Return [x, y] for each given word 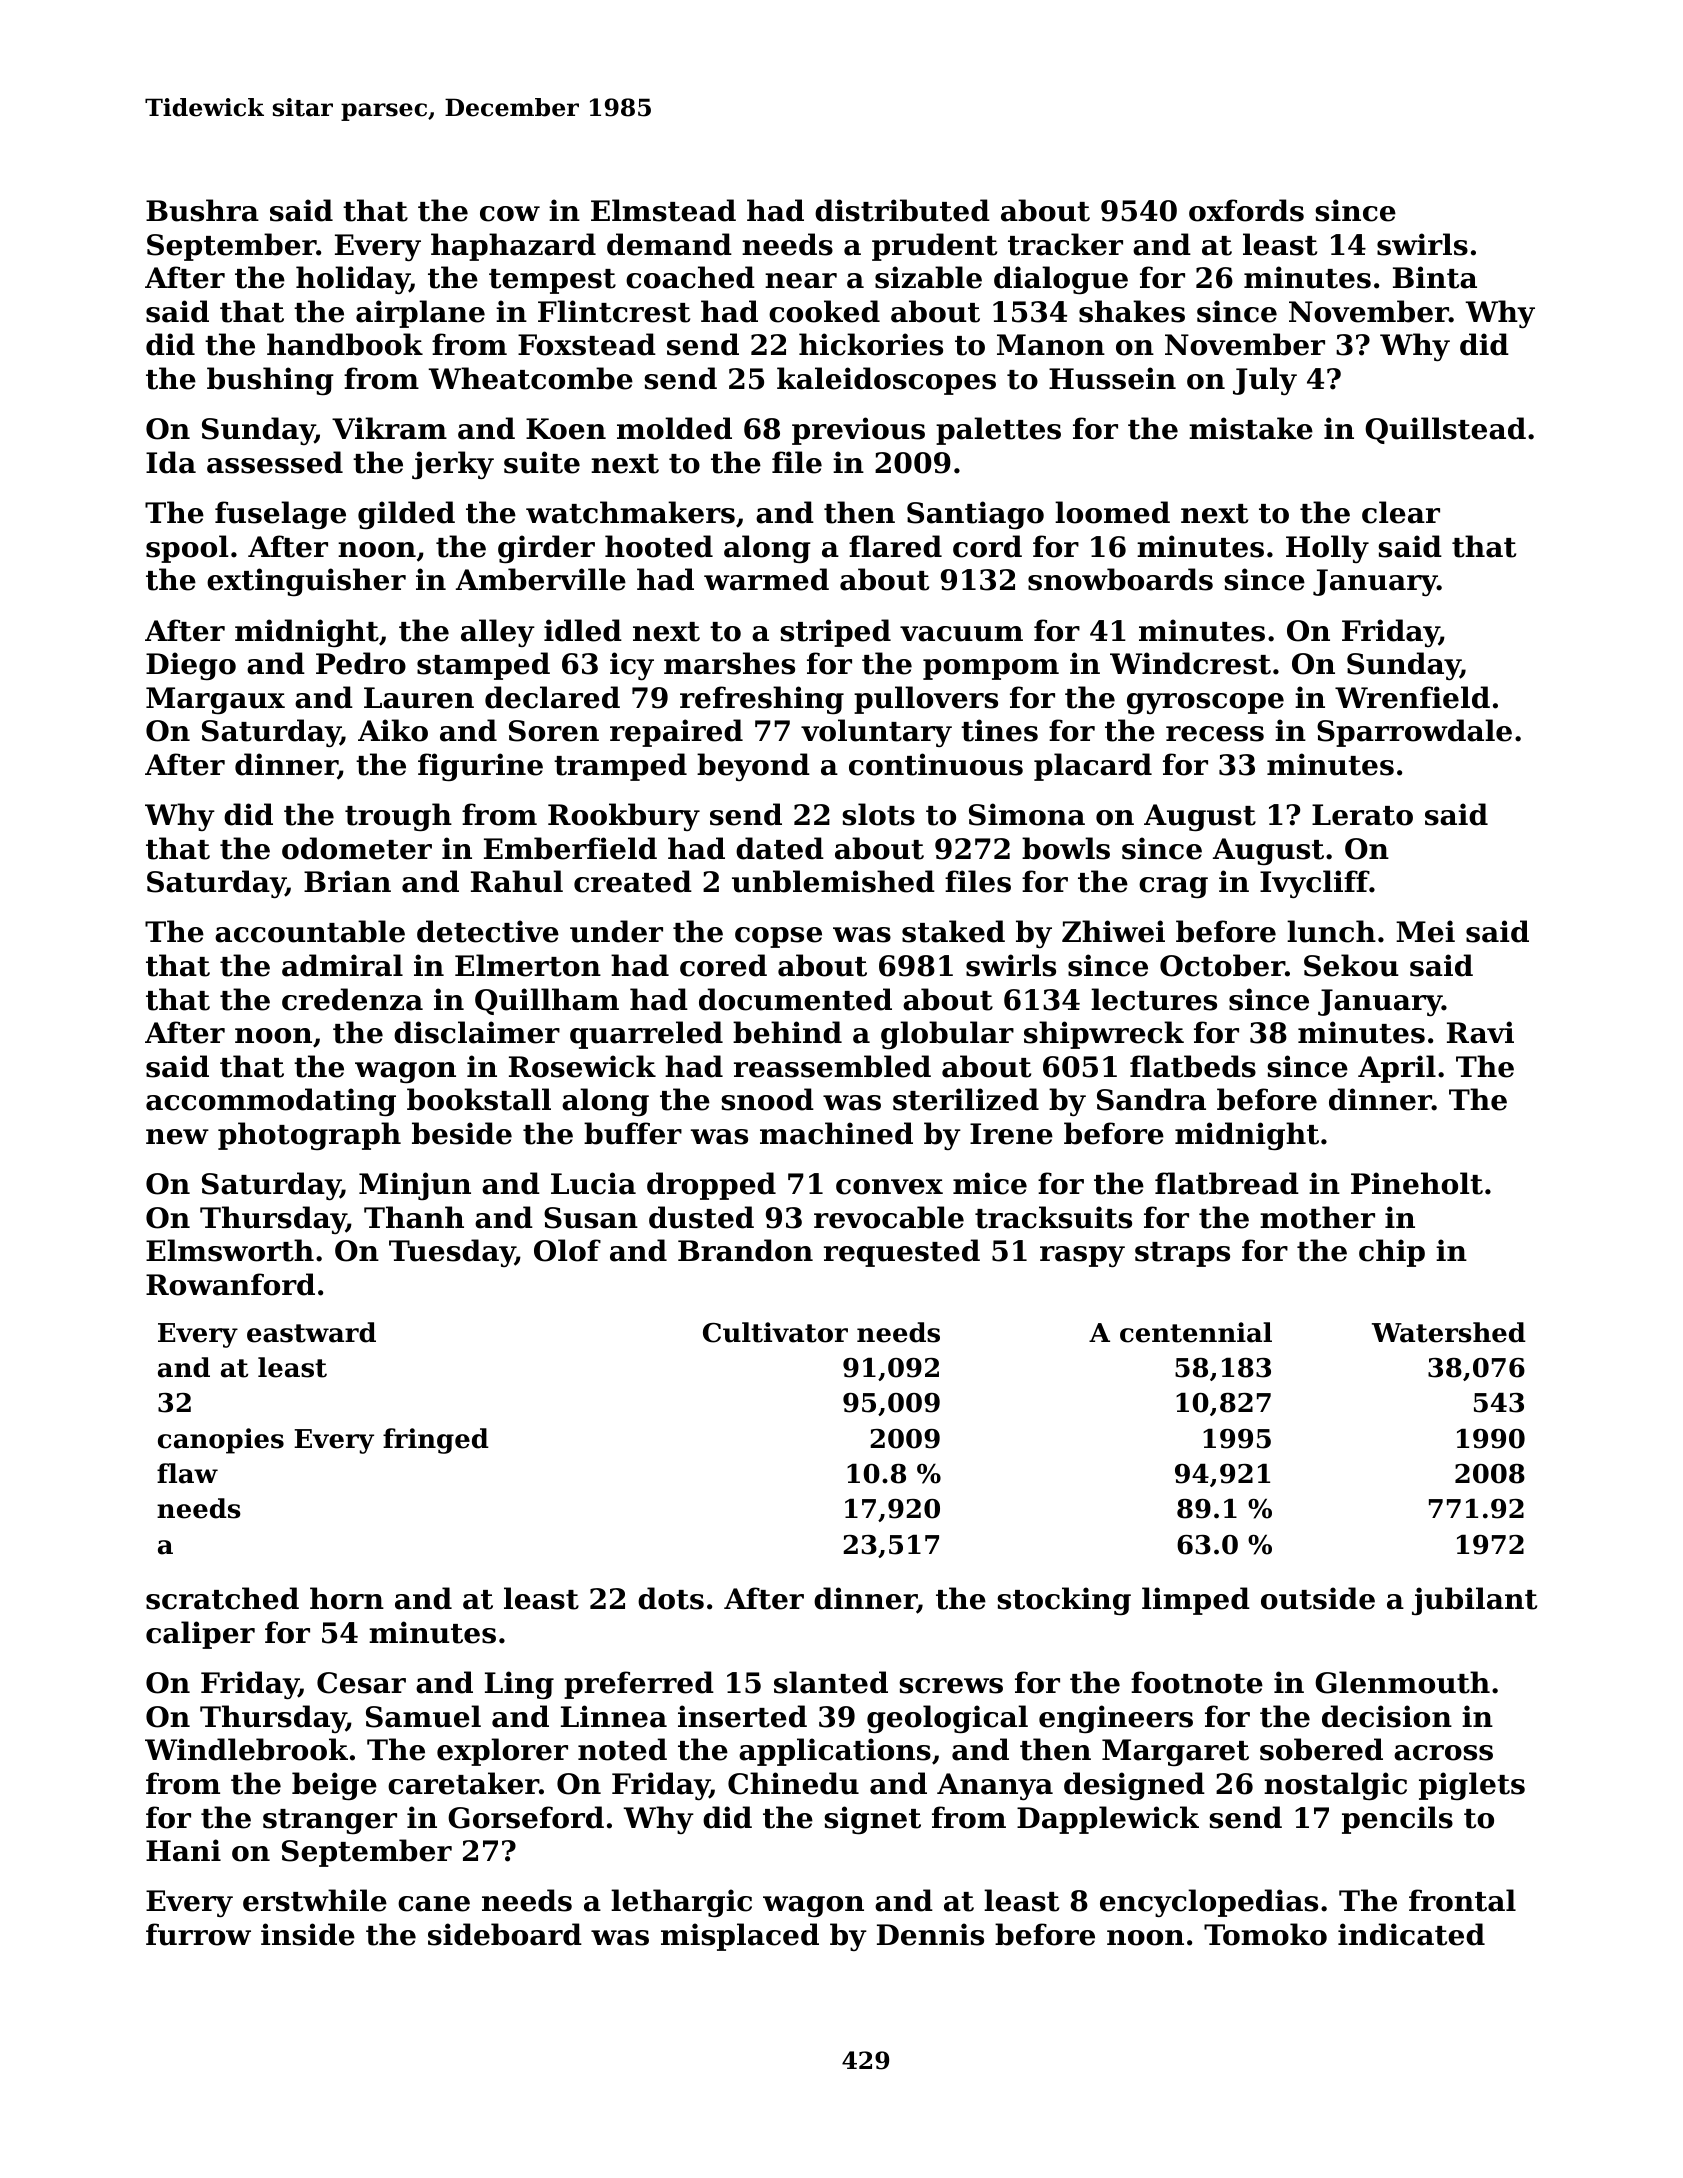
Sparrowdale [1414, 733]
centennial [1196, 1332]
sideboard [505, 1934]
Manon [1051, 345]
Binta [1435, 277]
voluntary [876, 733]
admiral [342, 965]
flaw [187, 1473]
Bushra [202, 210]
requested [902, 1253]
